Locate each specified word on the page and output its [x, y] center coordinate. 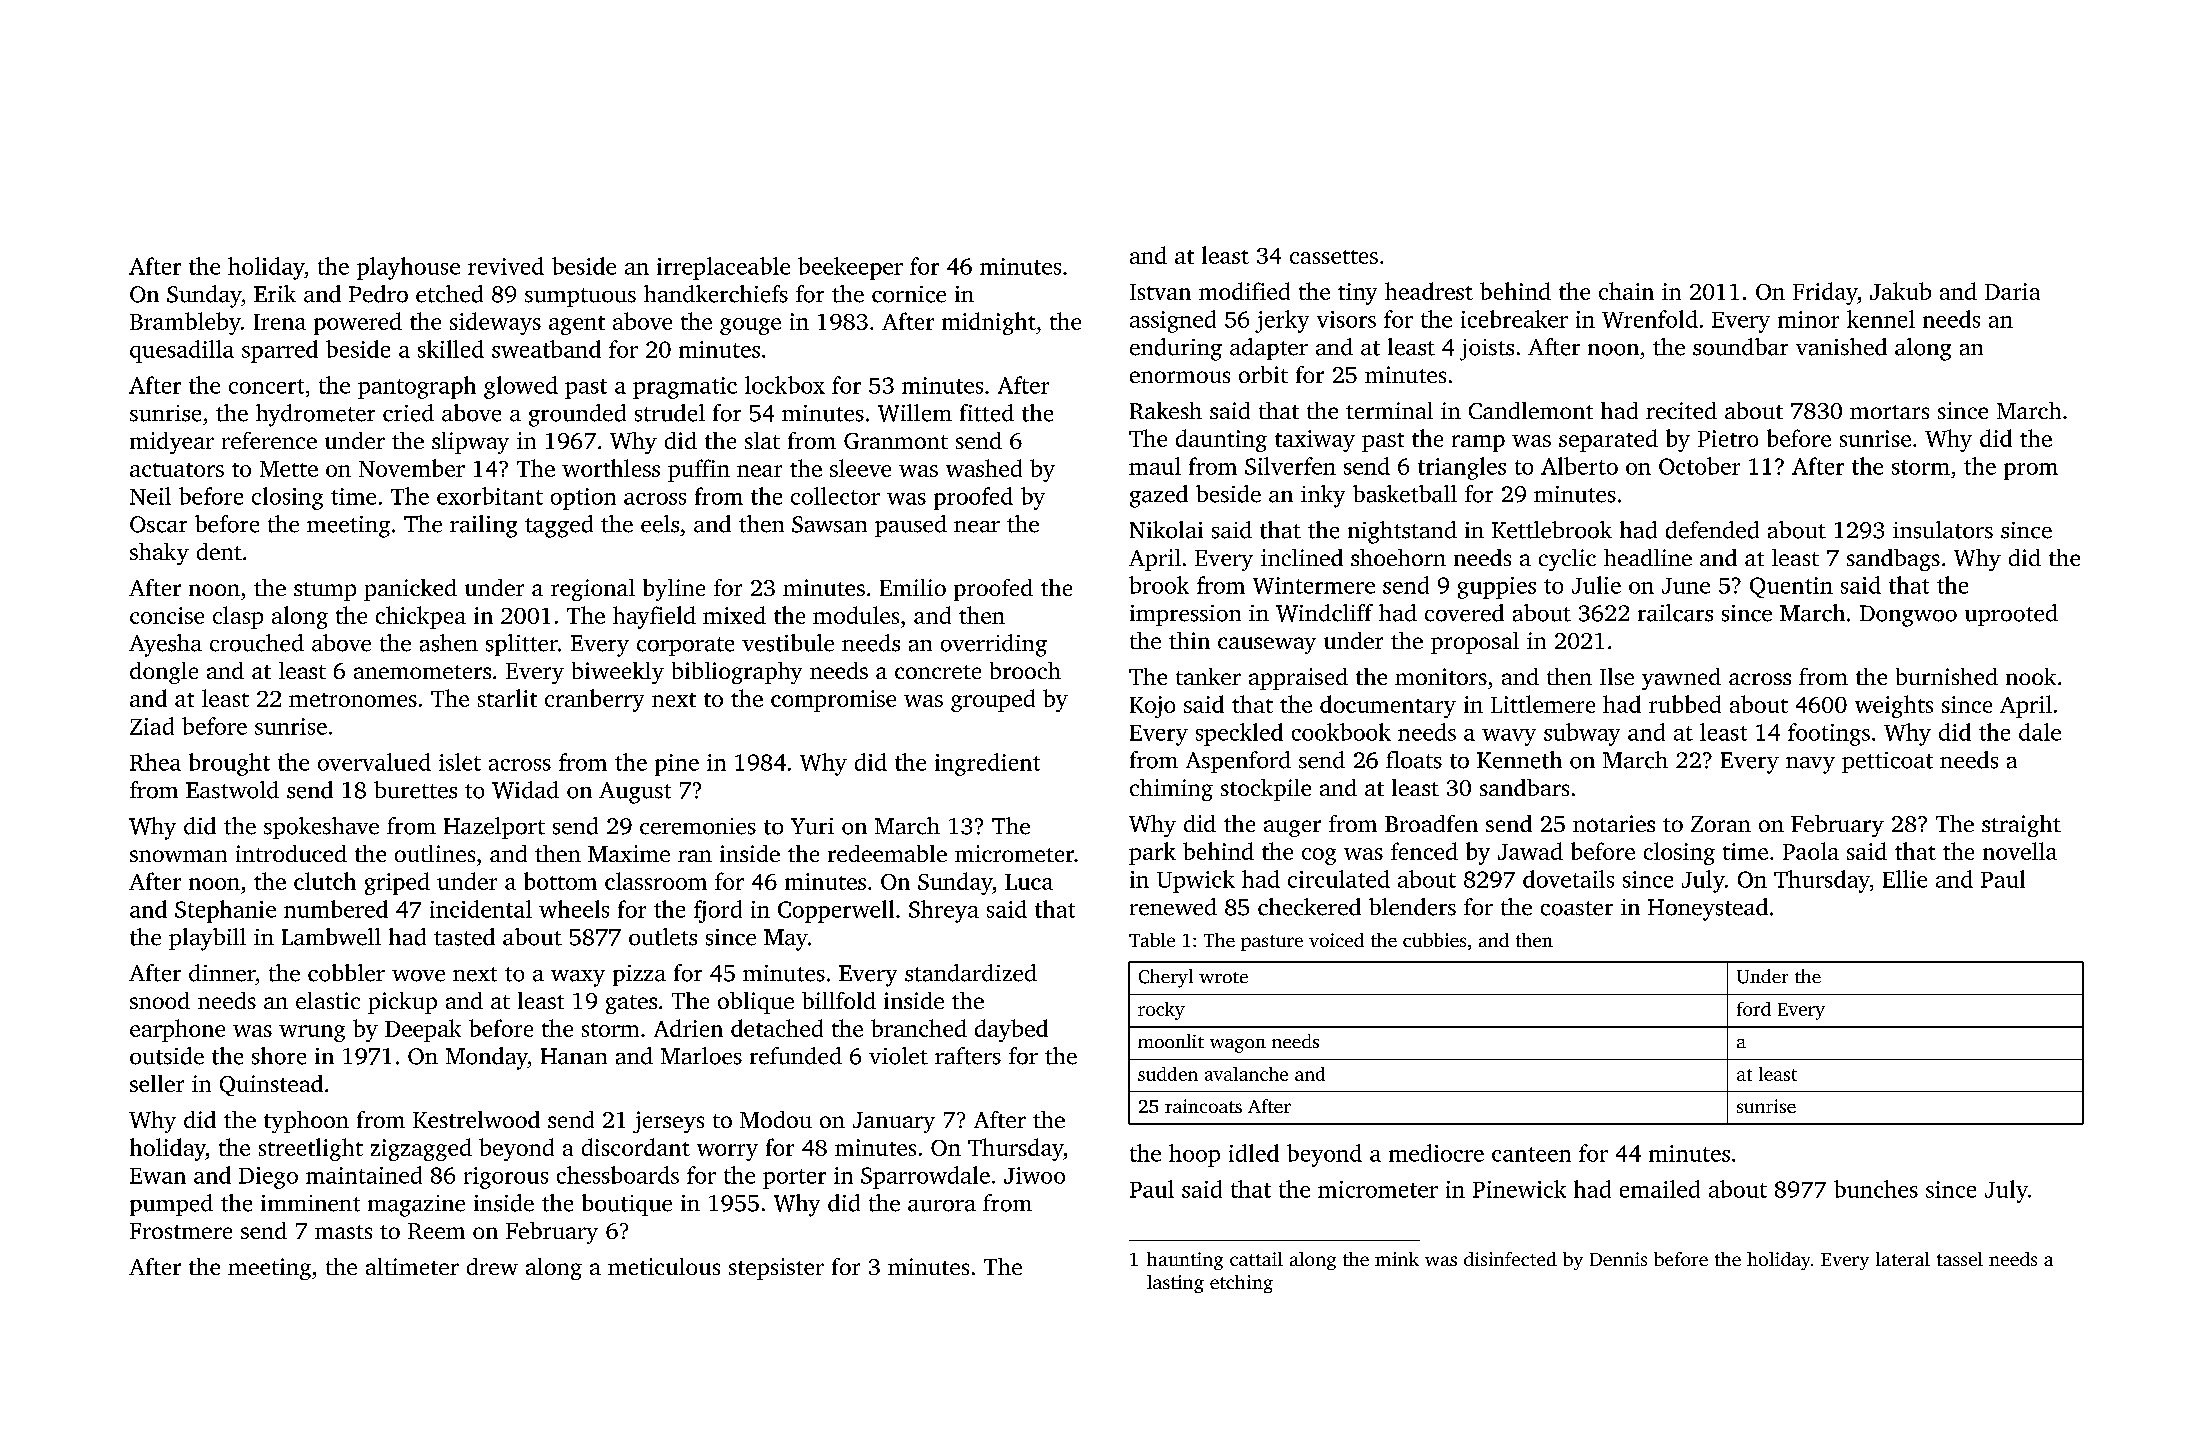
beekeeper [850, 268]
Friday [1825, 293]
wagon [1238, 1046]
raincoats [1203, 1106]
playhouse [408, 268]
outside [167, 1056]
